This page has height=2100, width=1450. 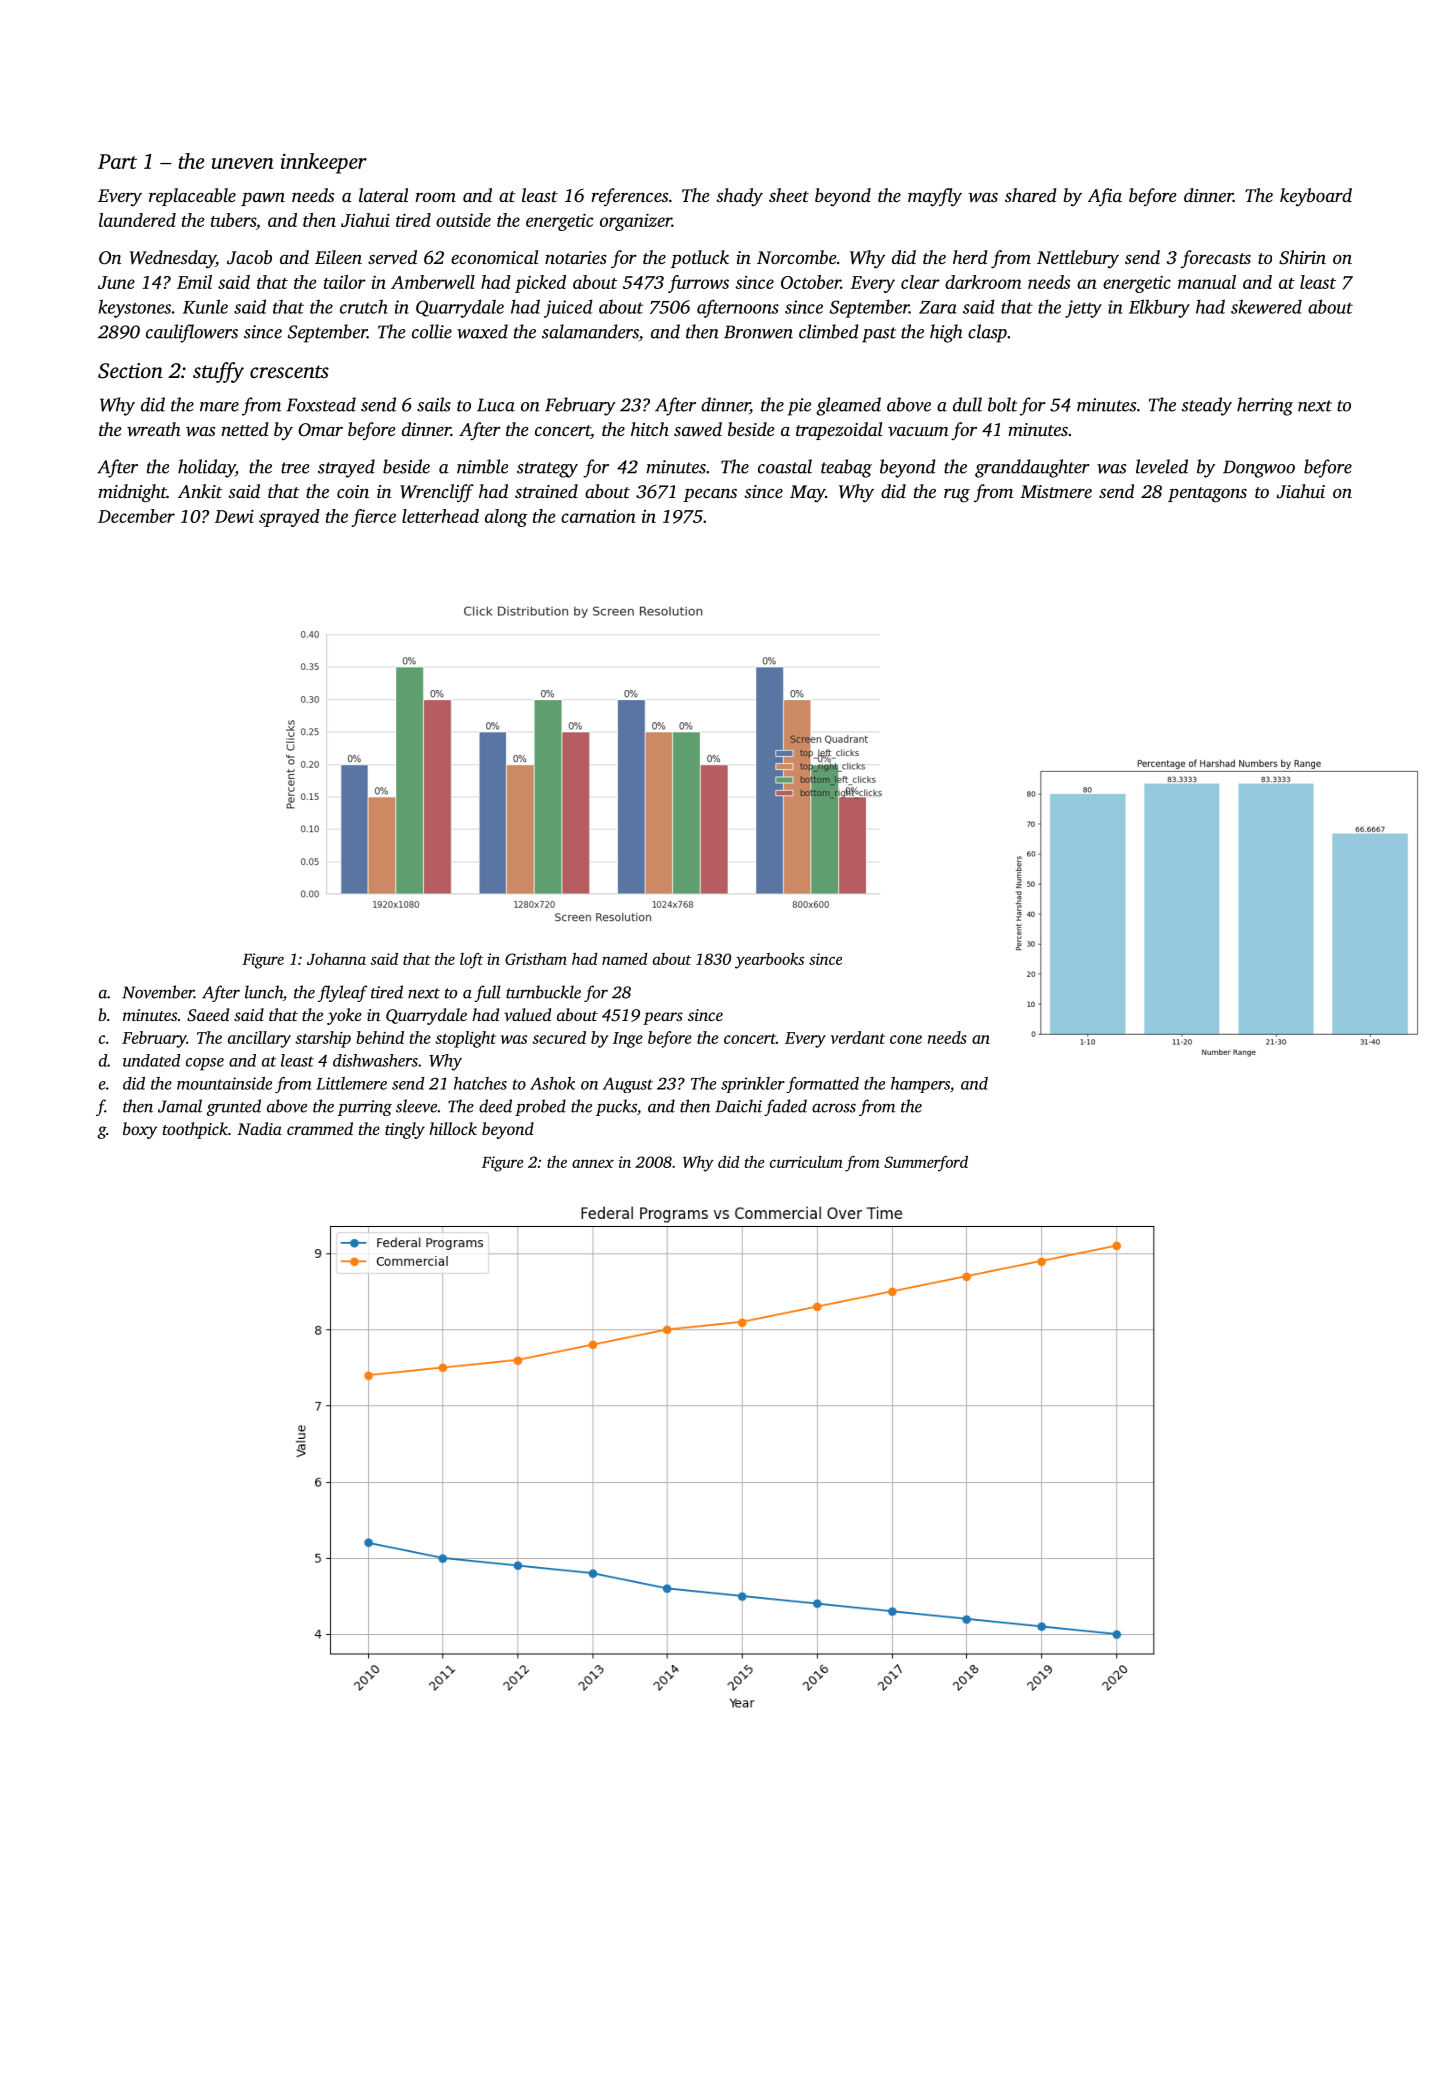 I want to click on pentagons, so click(x=1207, y=495).
